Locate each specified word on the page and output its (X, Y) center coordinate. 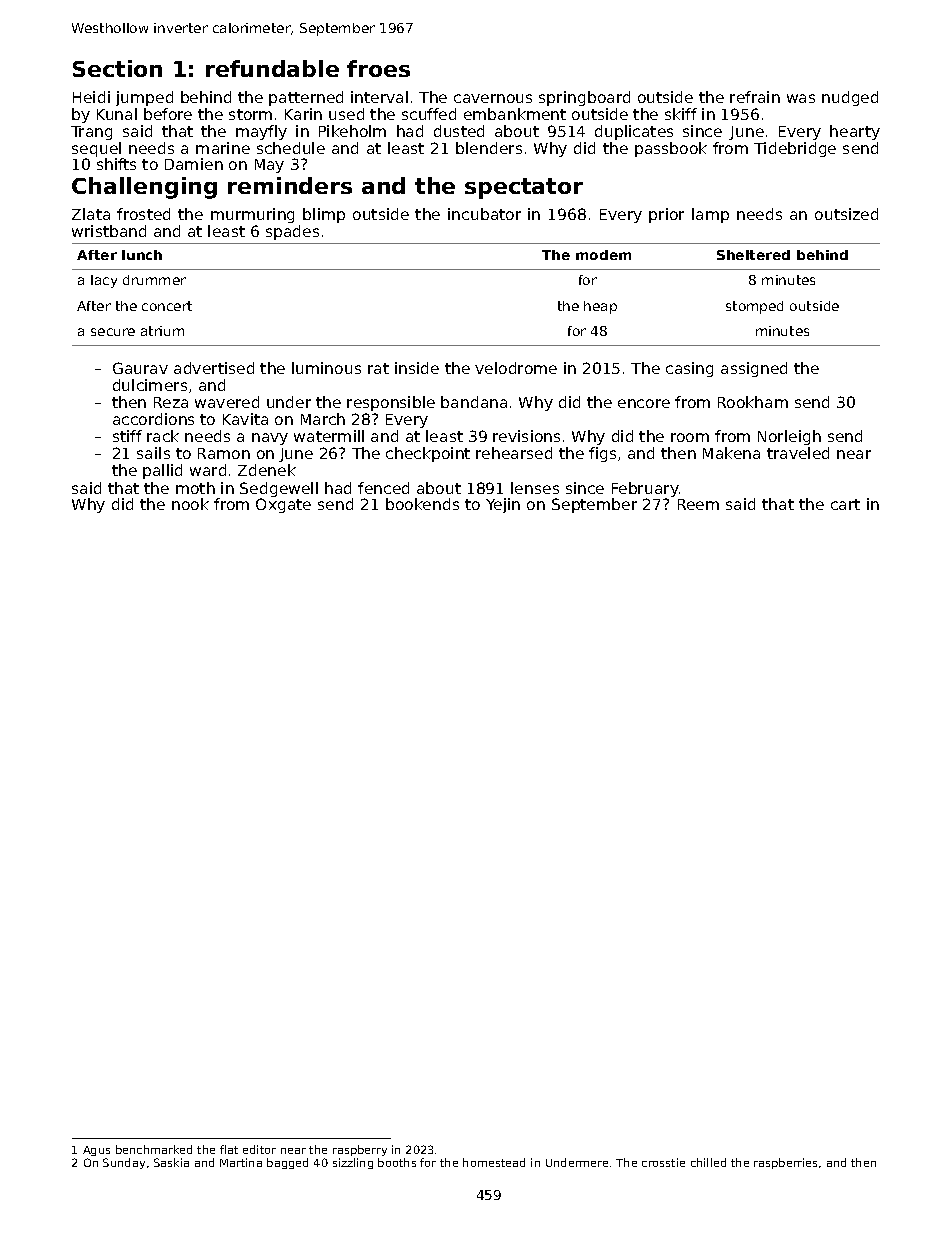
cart (845, 504)
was (801, 98)
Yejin (503, 505)
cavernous (493, 98)
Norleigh (789, 437)
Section (117, 68)
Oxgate (283, 505)
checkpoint (428, 454)
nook (190, 504)
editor (259, 1149)
